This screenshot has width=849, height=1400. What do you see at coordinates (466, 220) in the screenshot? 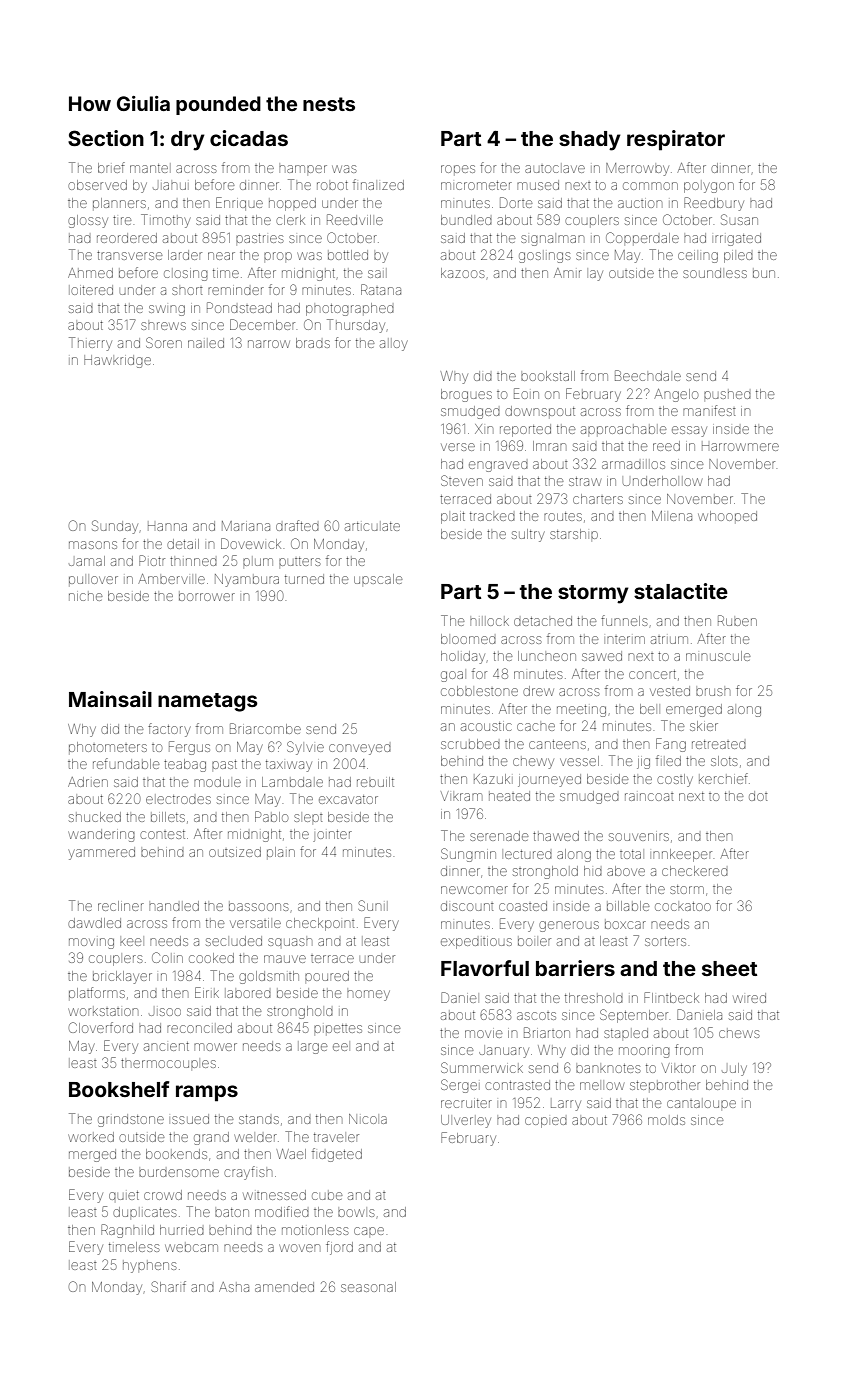
I see `bundled` at bounding box center [466, 220].
